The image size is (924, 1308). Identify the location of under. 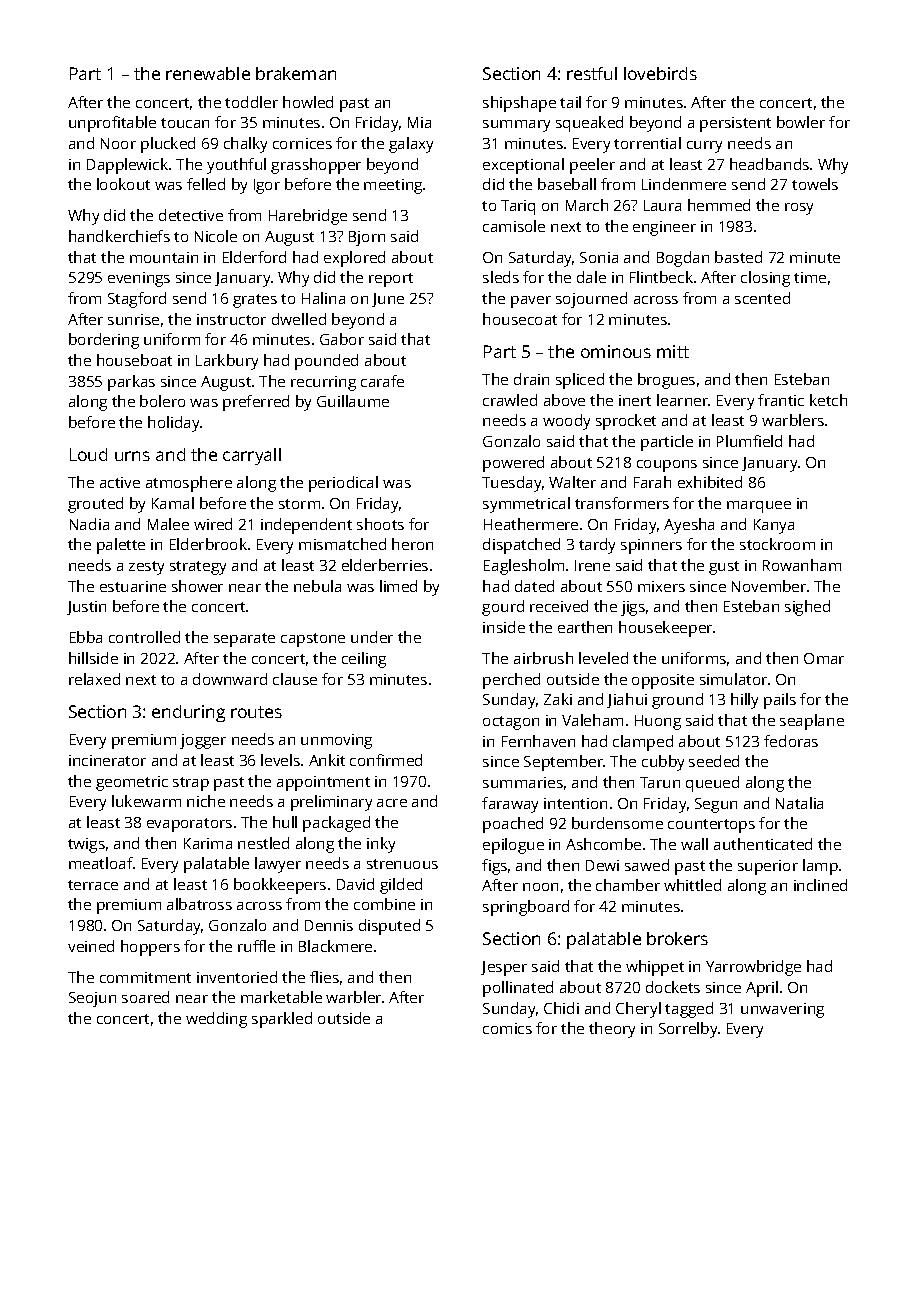
(372, 637).
